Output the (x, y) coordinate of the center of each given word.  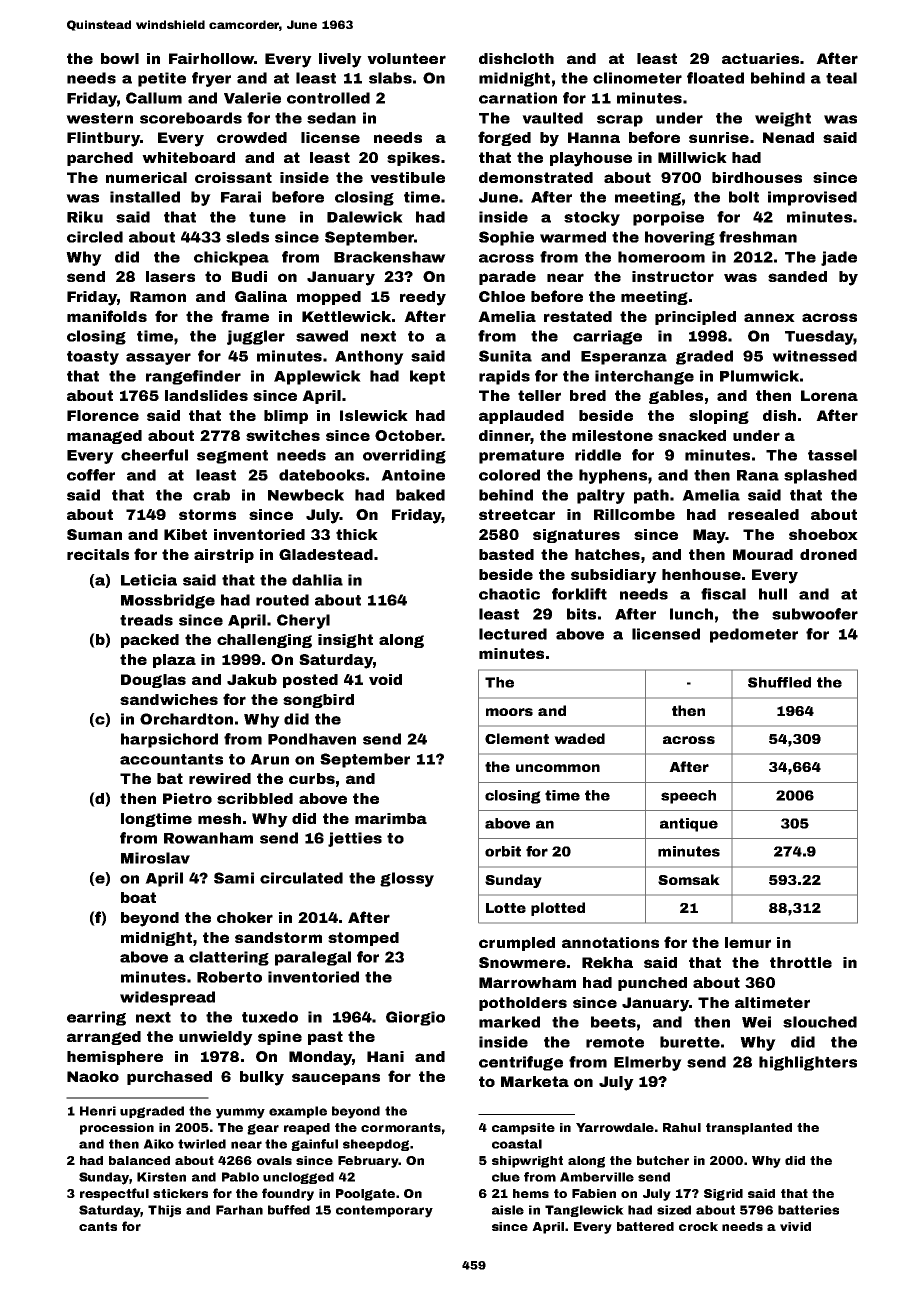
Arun (269, 759)
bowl (120, 58)
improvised (812, 198)
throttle (801, 962)
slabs (390, 78)
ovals (274, 1160)
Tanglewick (584, 1211)
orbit (503, 851)
